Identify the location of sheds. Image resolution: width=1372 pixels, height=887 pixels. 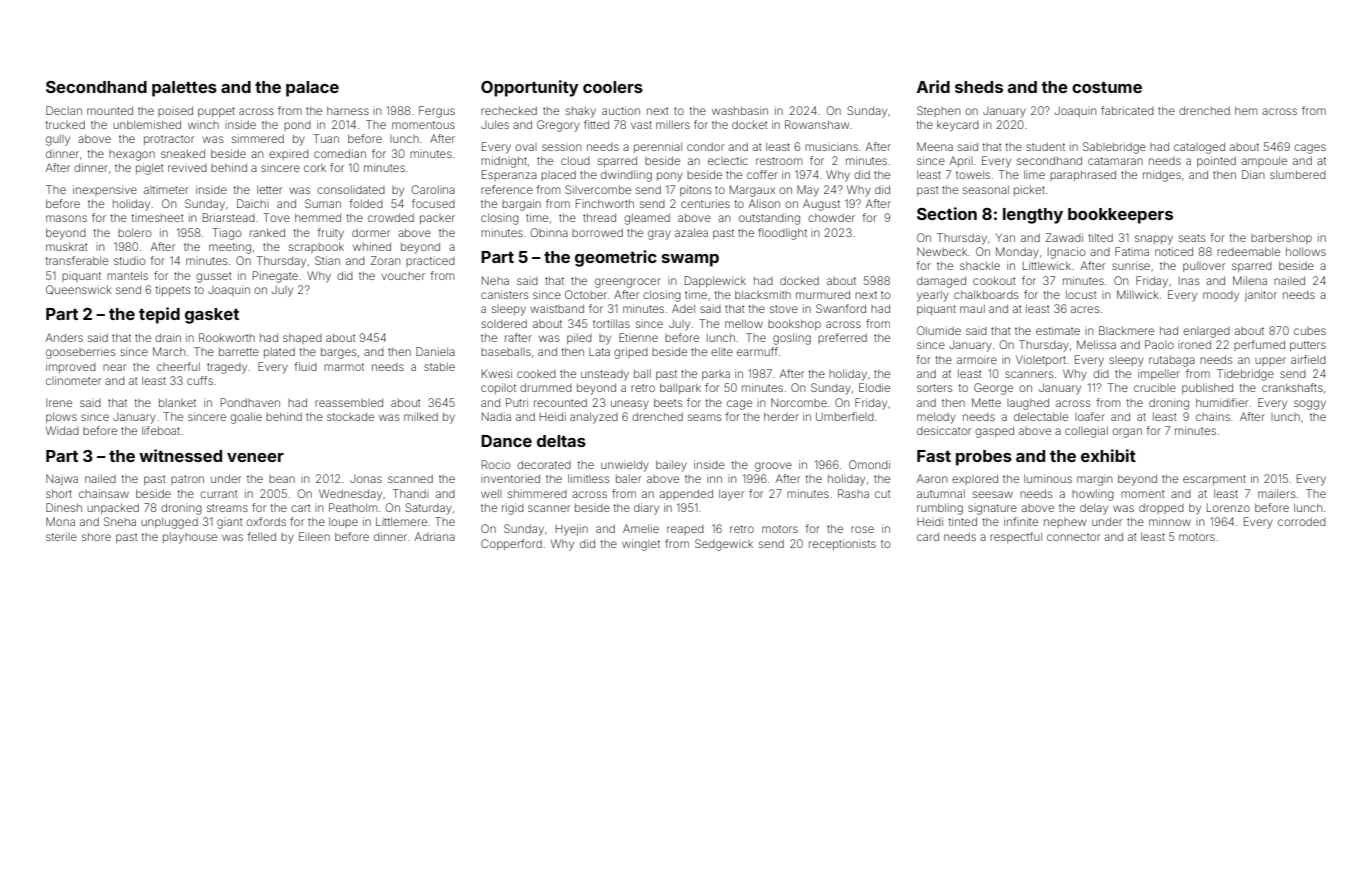
(979, 87).
